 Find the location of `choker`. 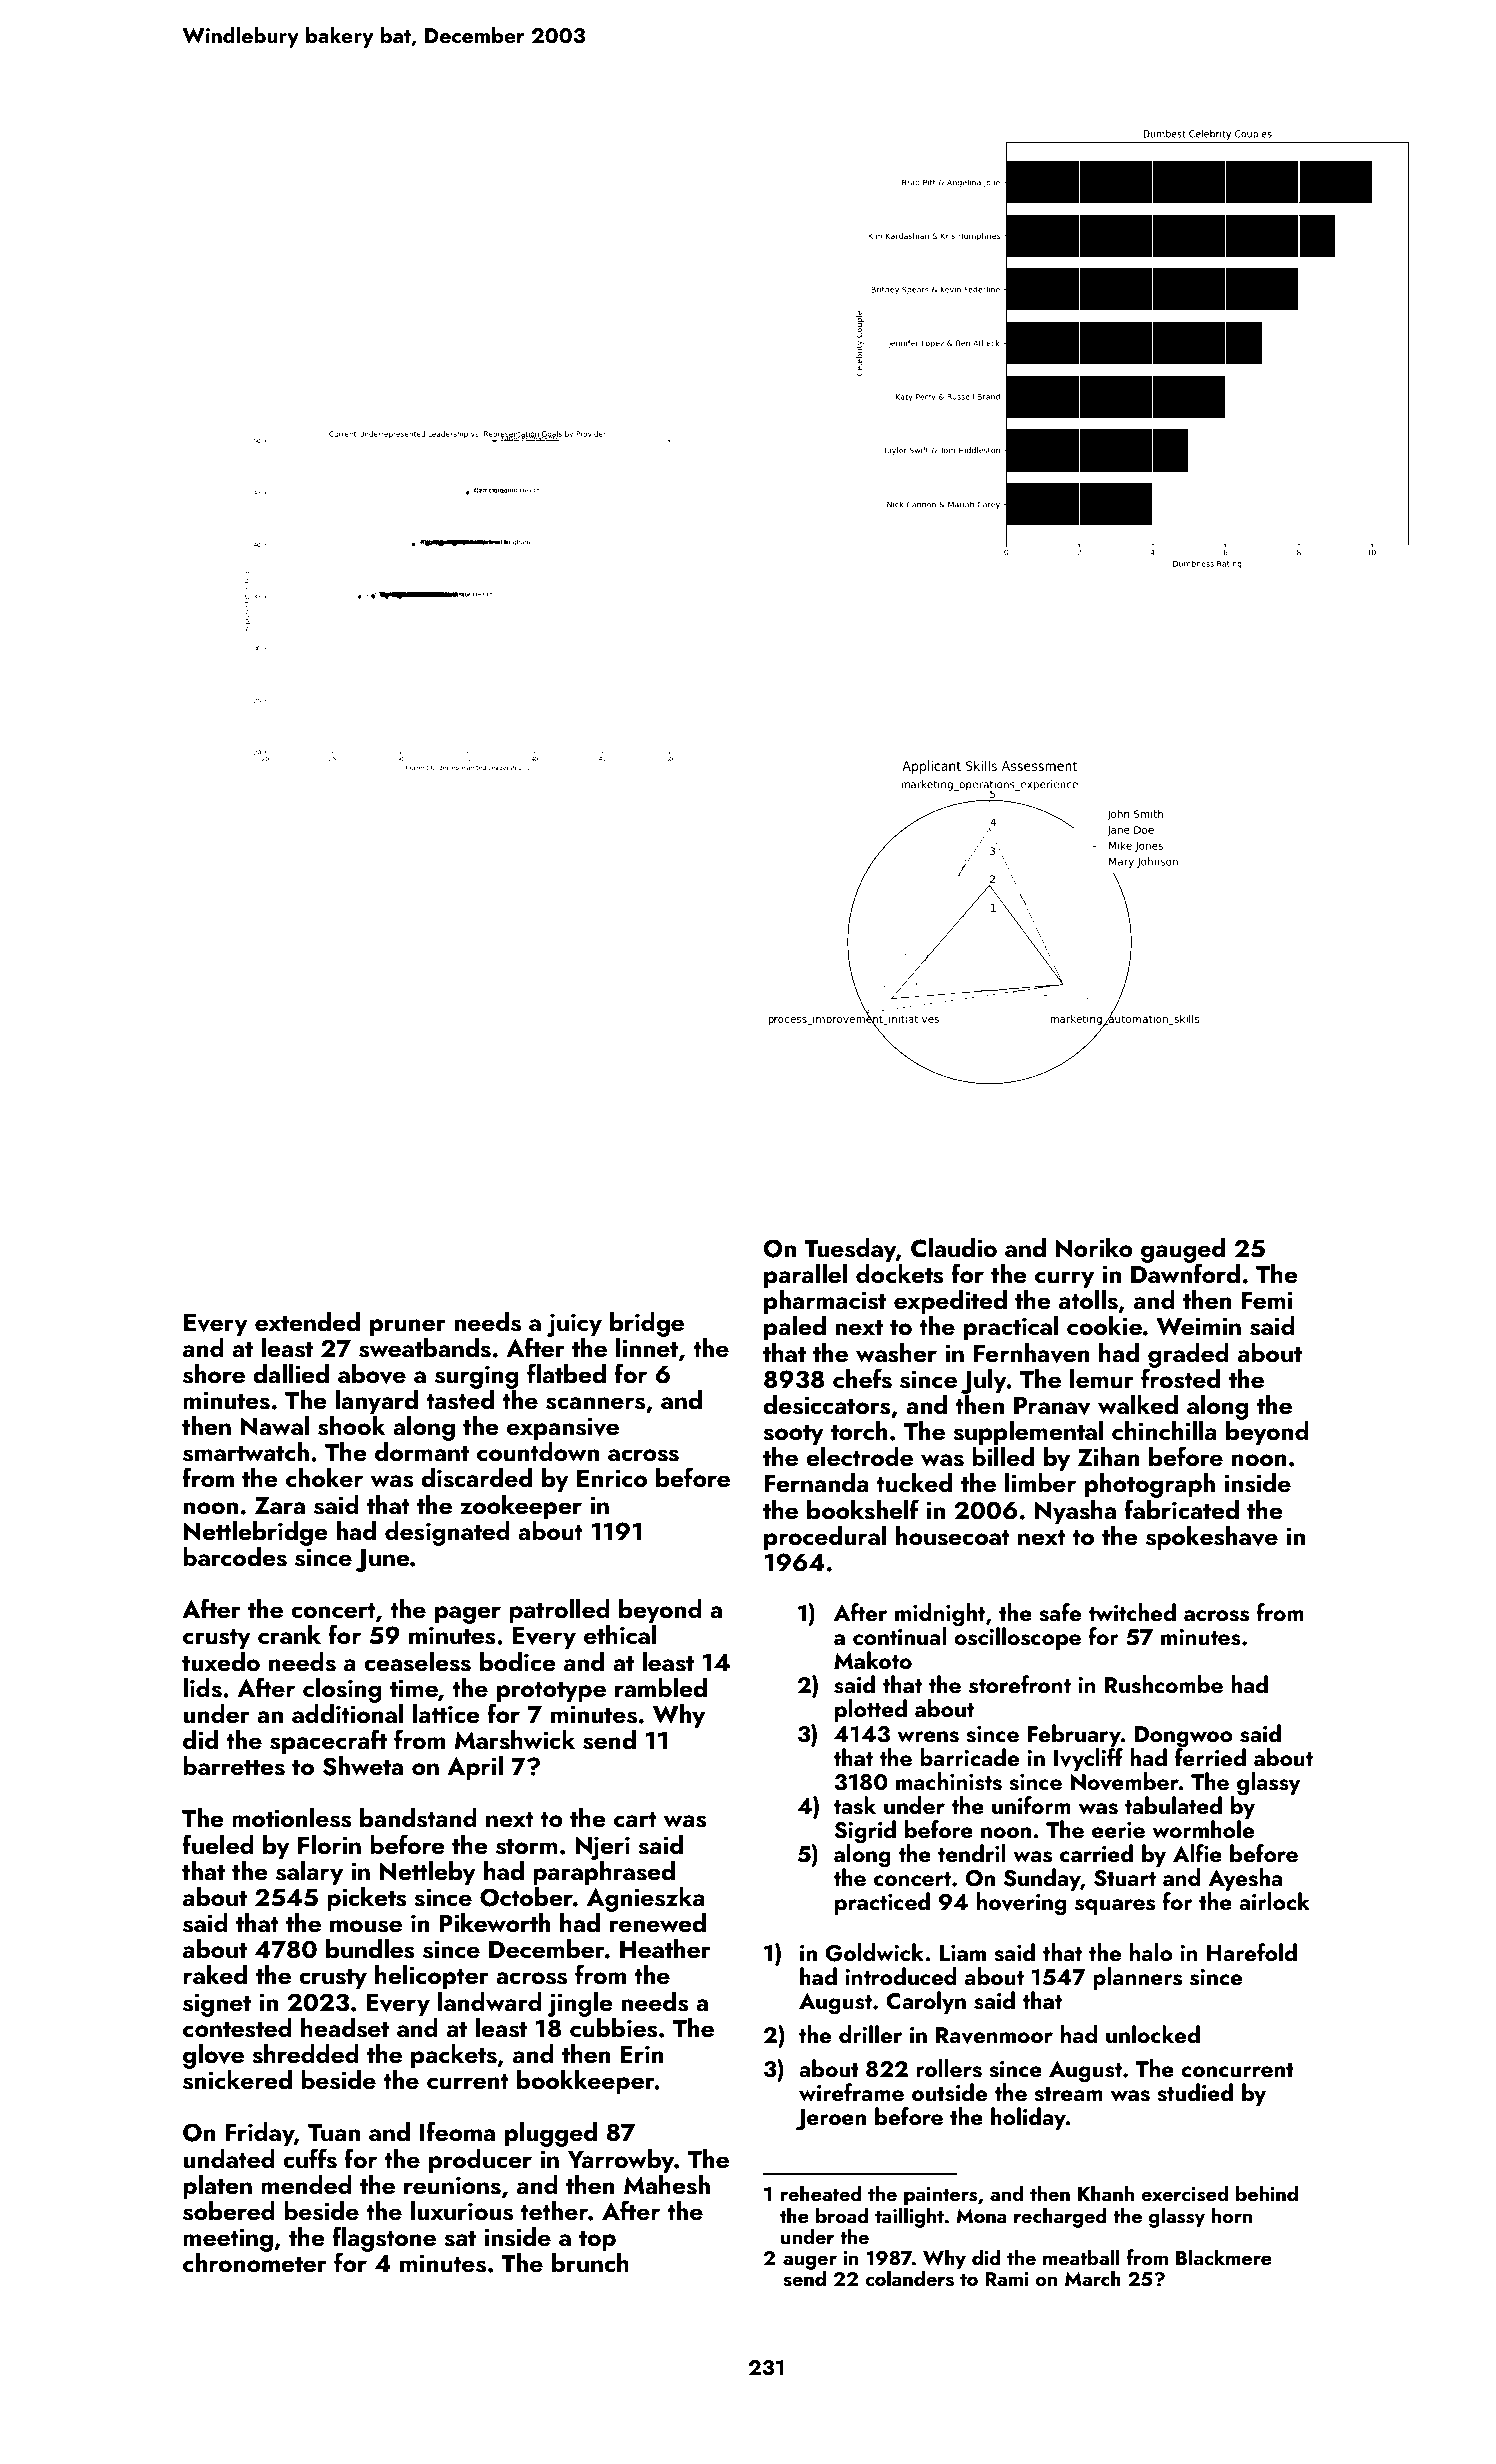

choker is located at coordinates (324, 1478).
